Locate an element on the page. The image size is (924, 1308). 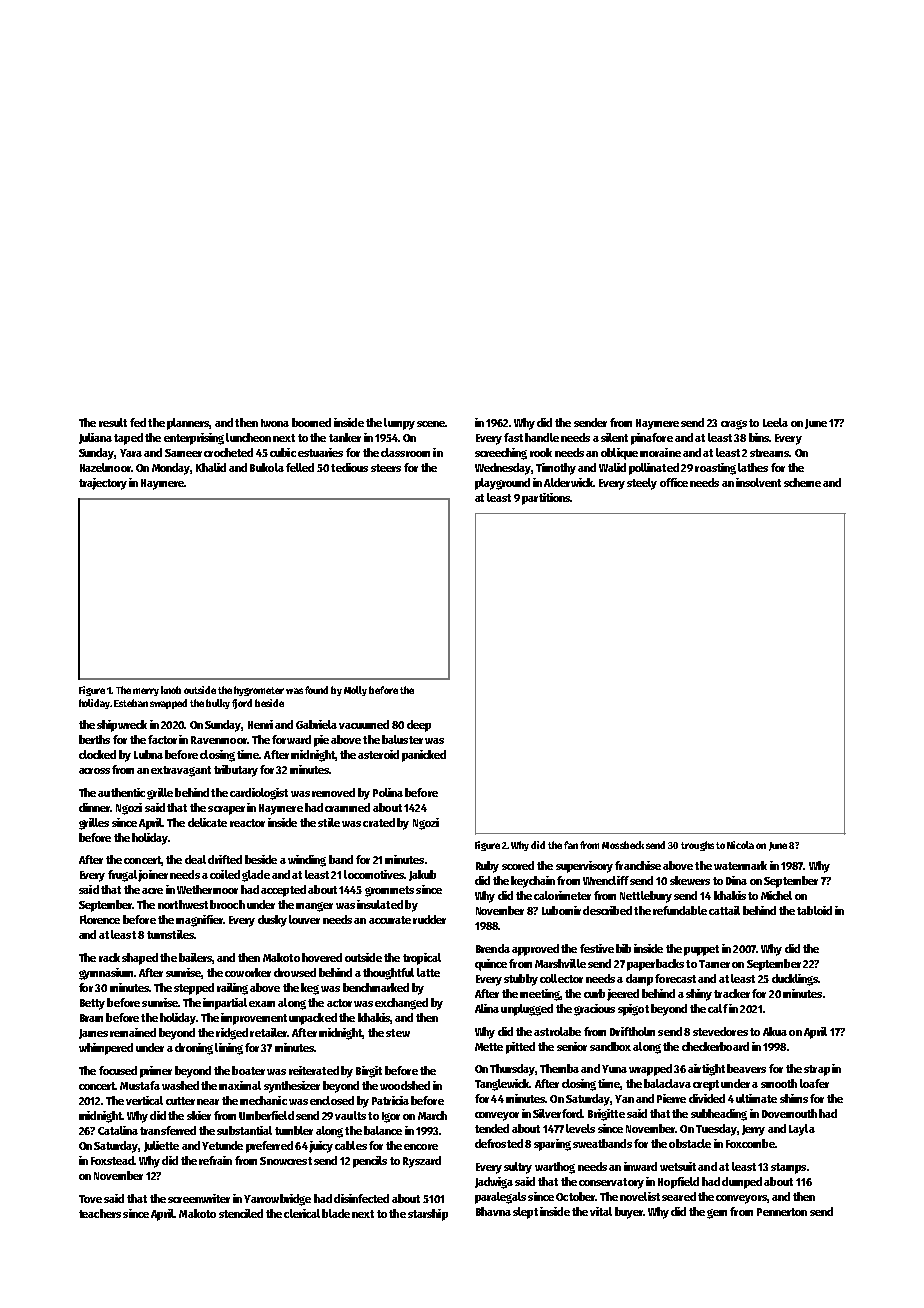
gymnasium is located at coordinates (106, 974).
